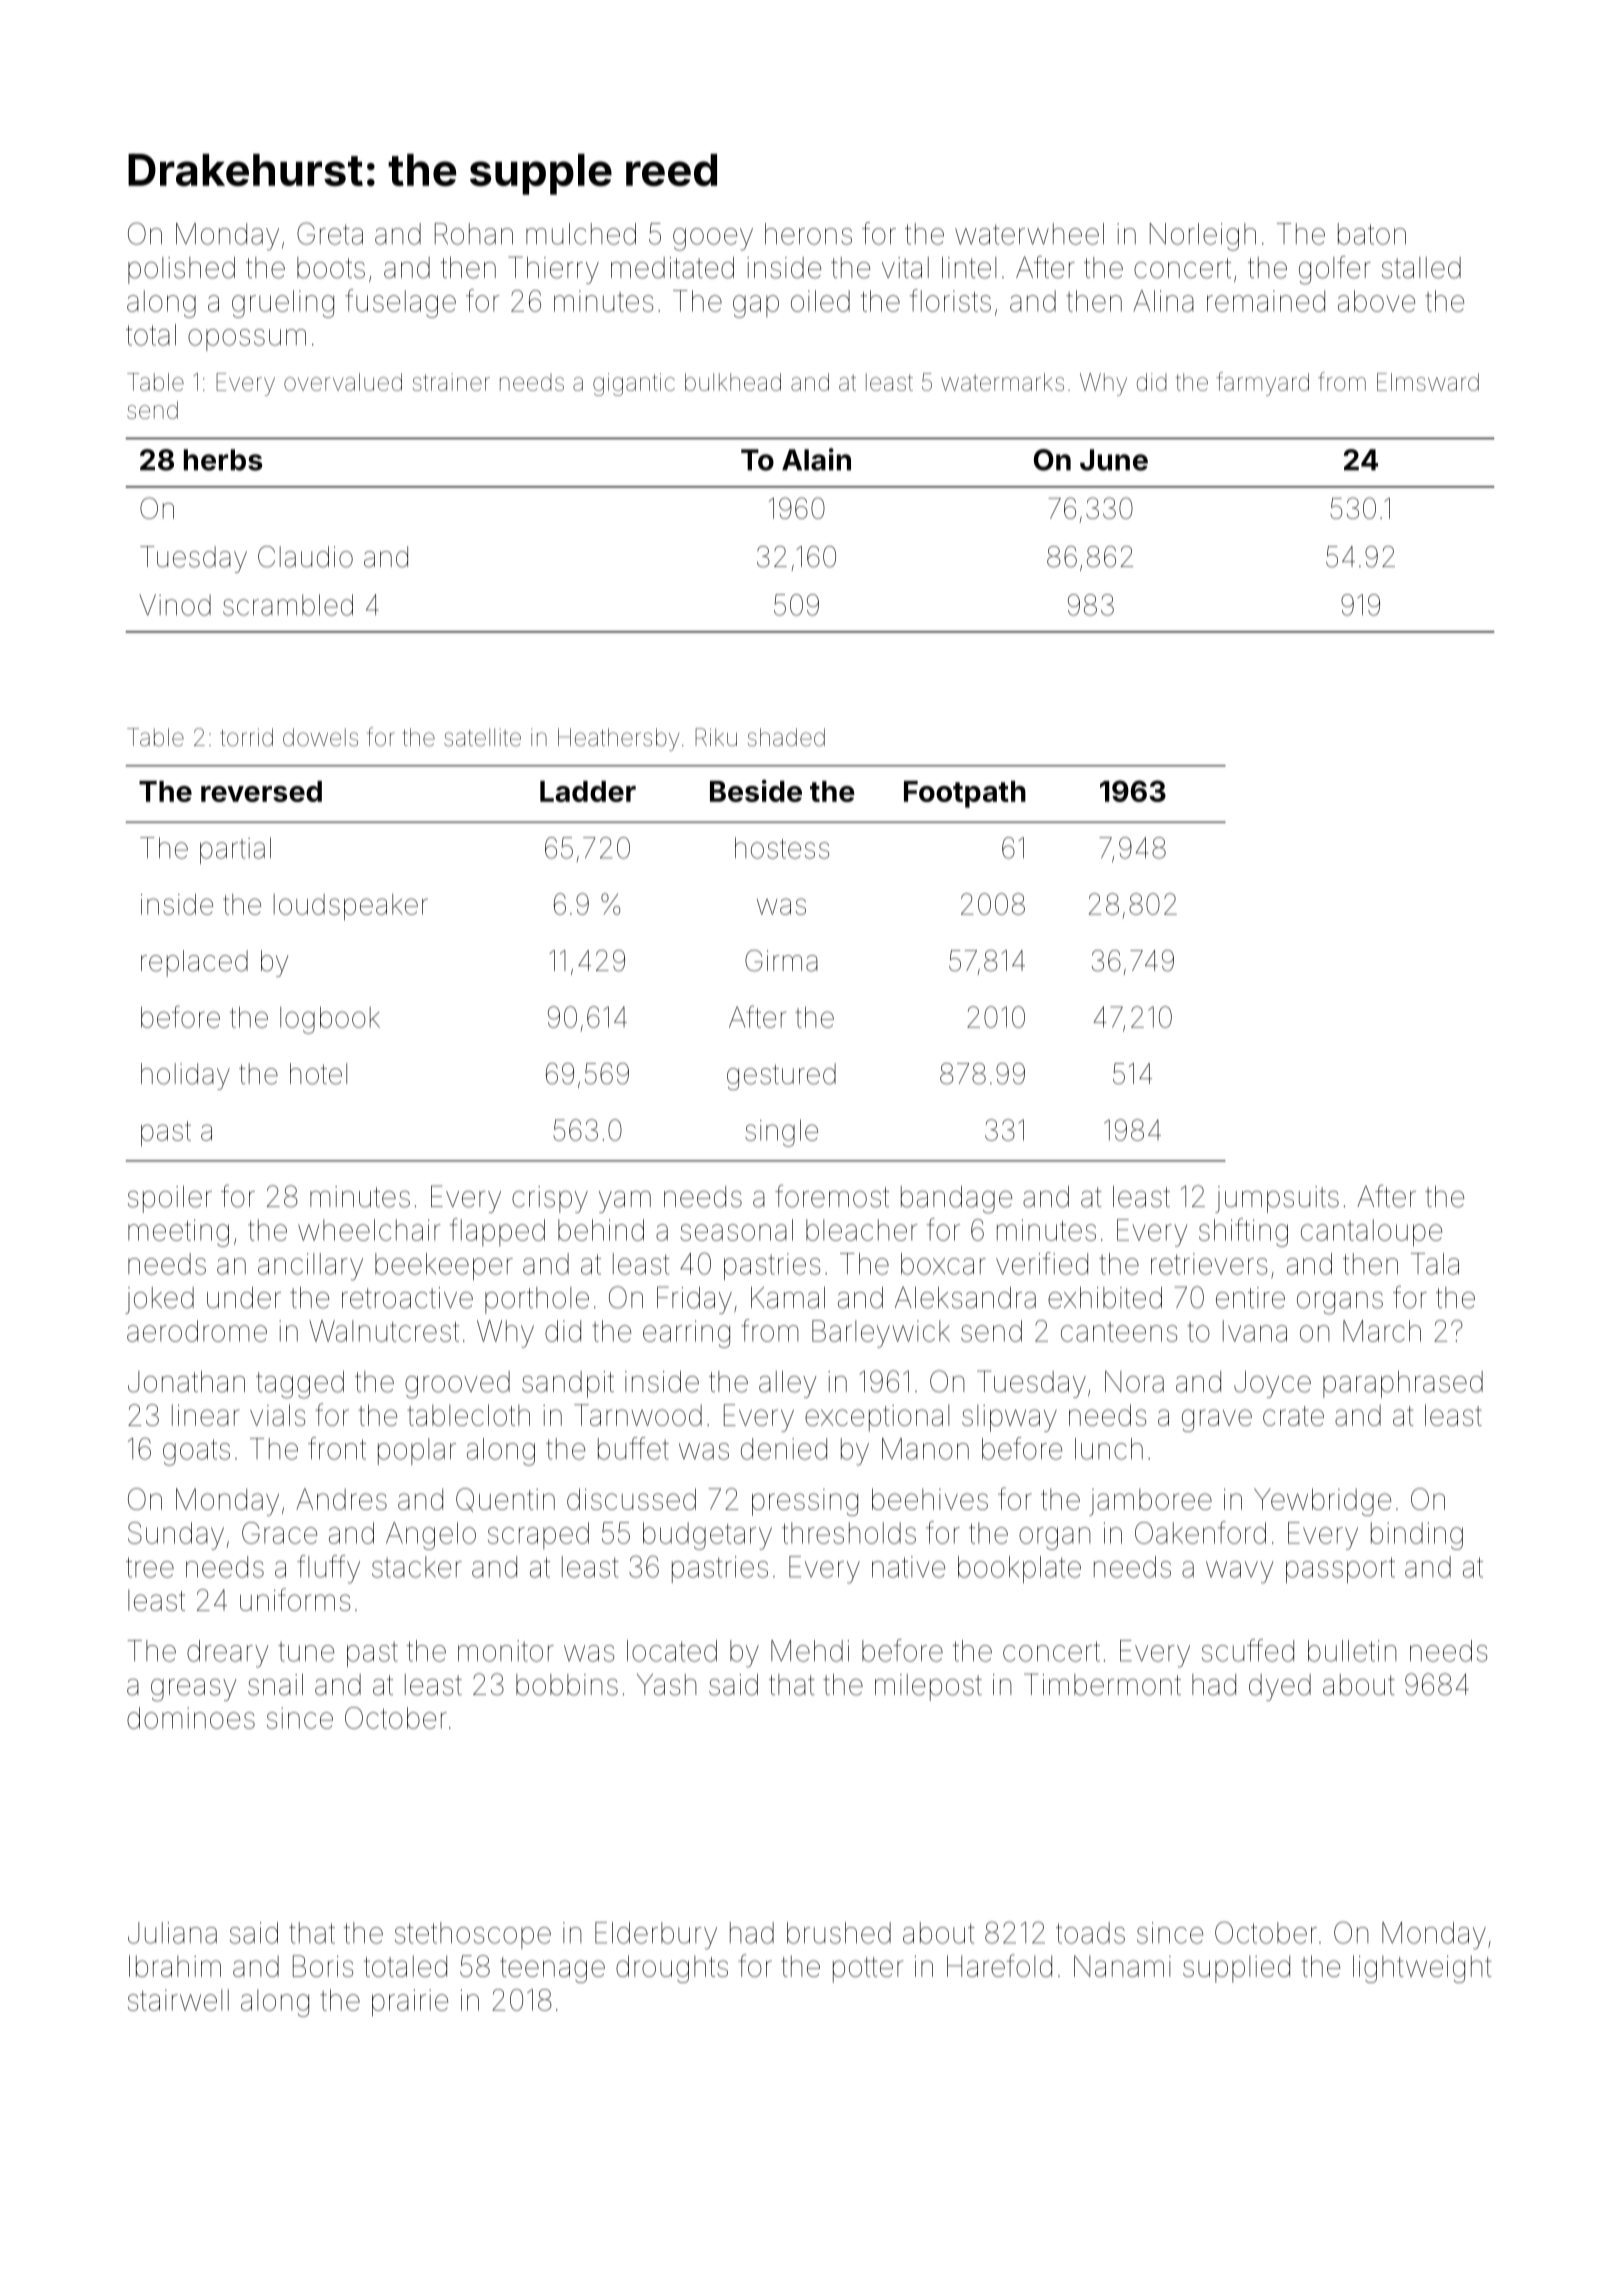 The height and width of the document is (2292, 1620). What do you see at coordinates (1422, 1969) in the document?
I see `lightweight` at bounding box center [1422, 1969].
